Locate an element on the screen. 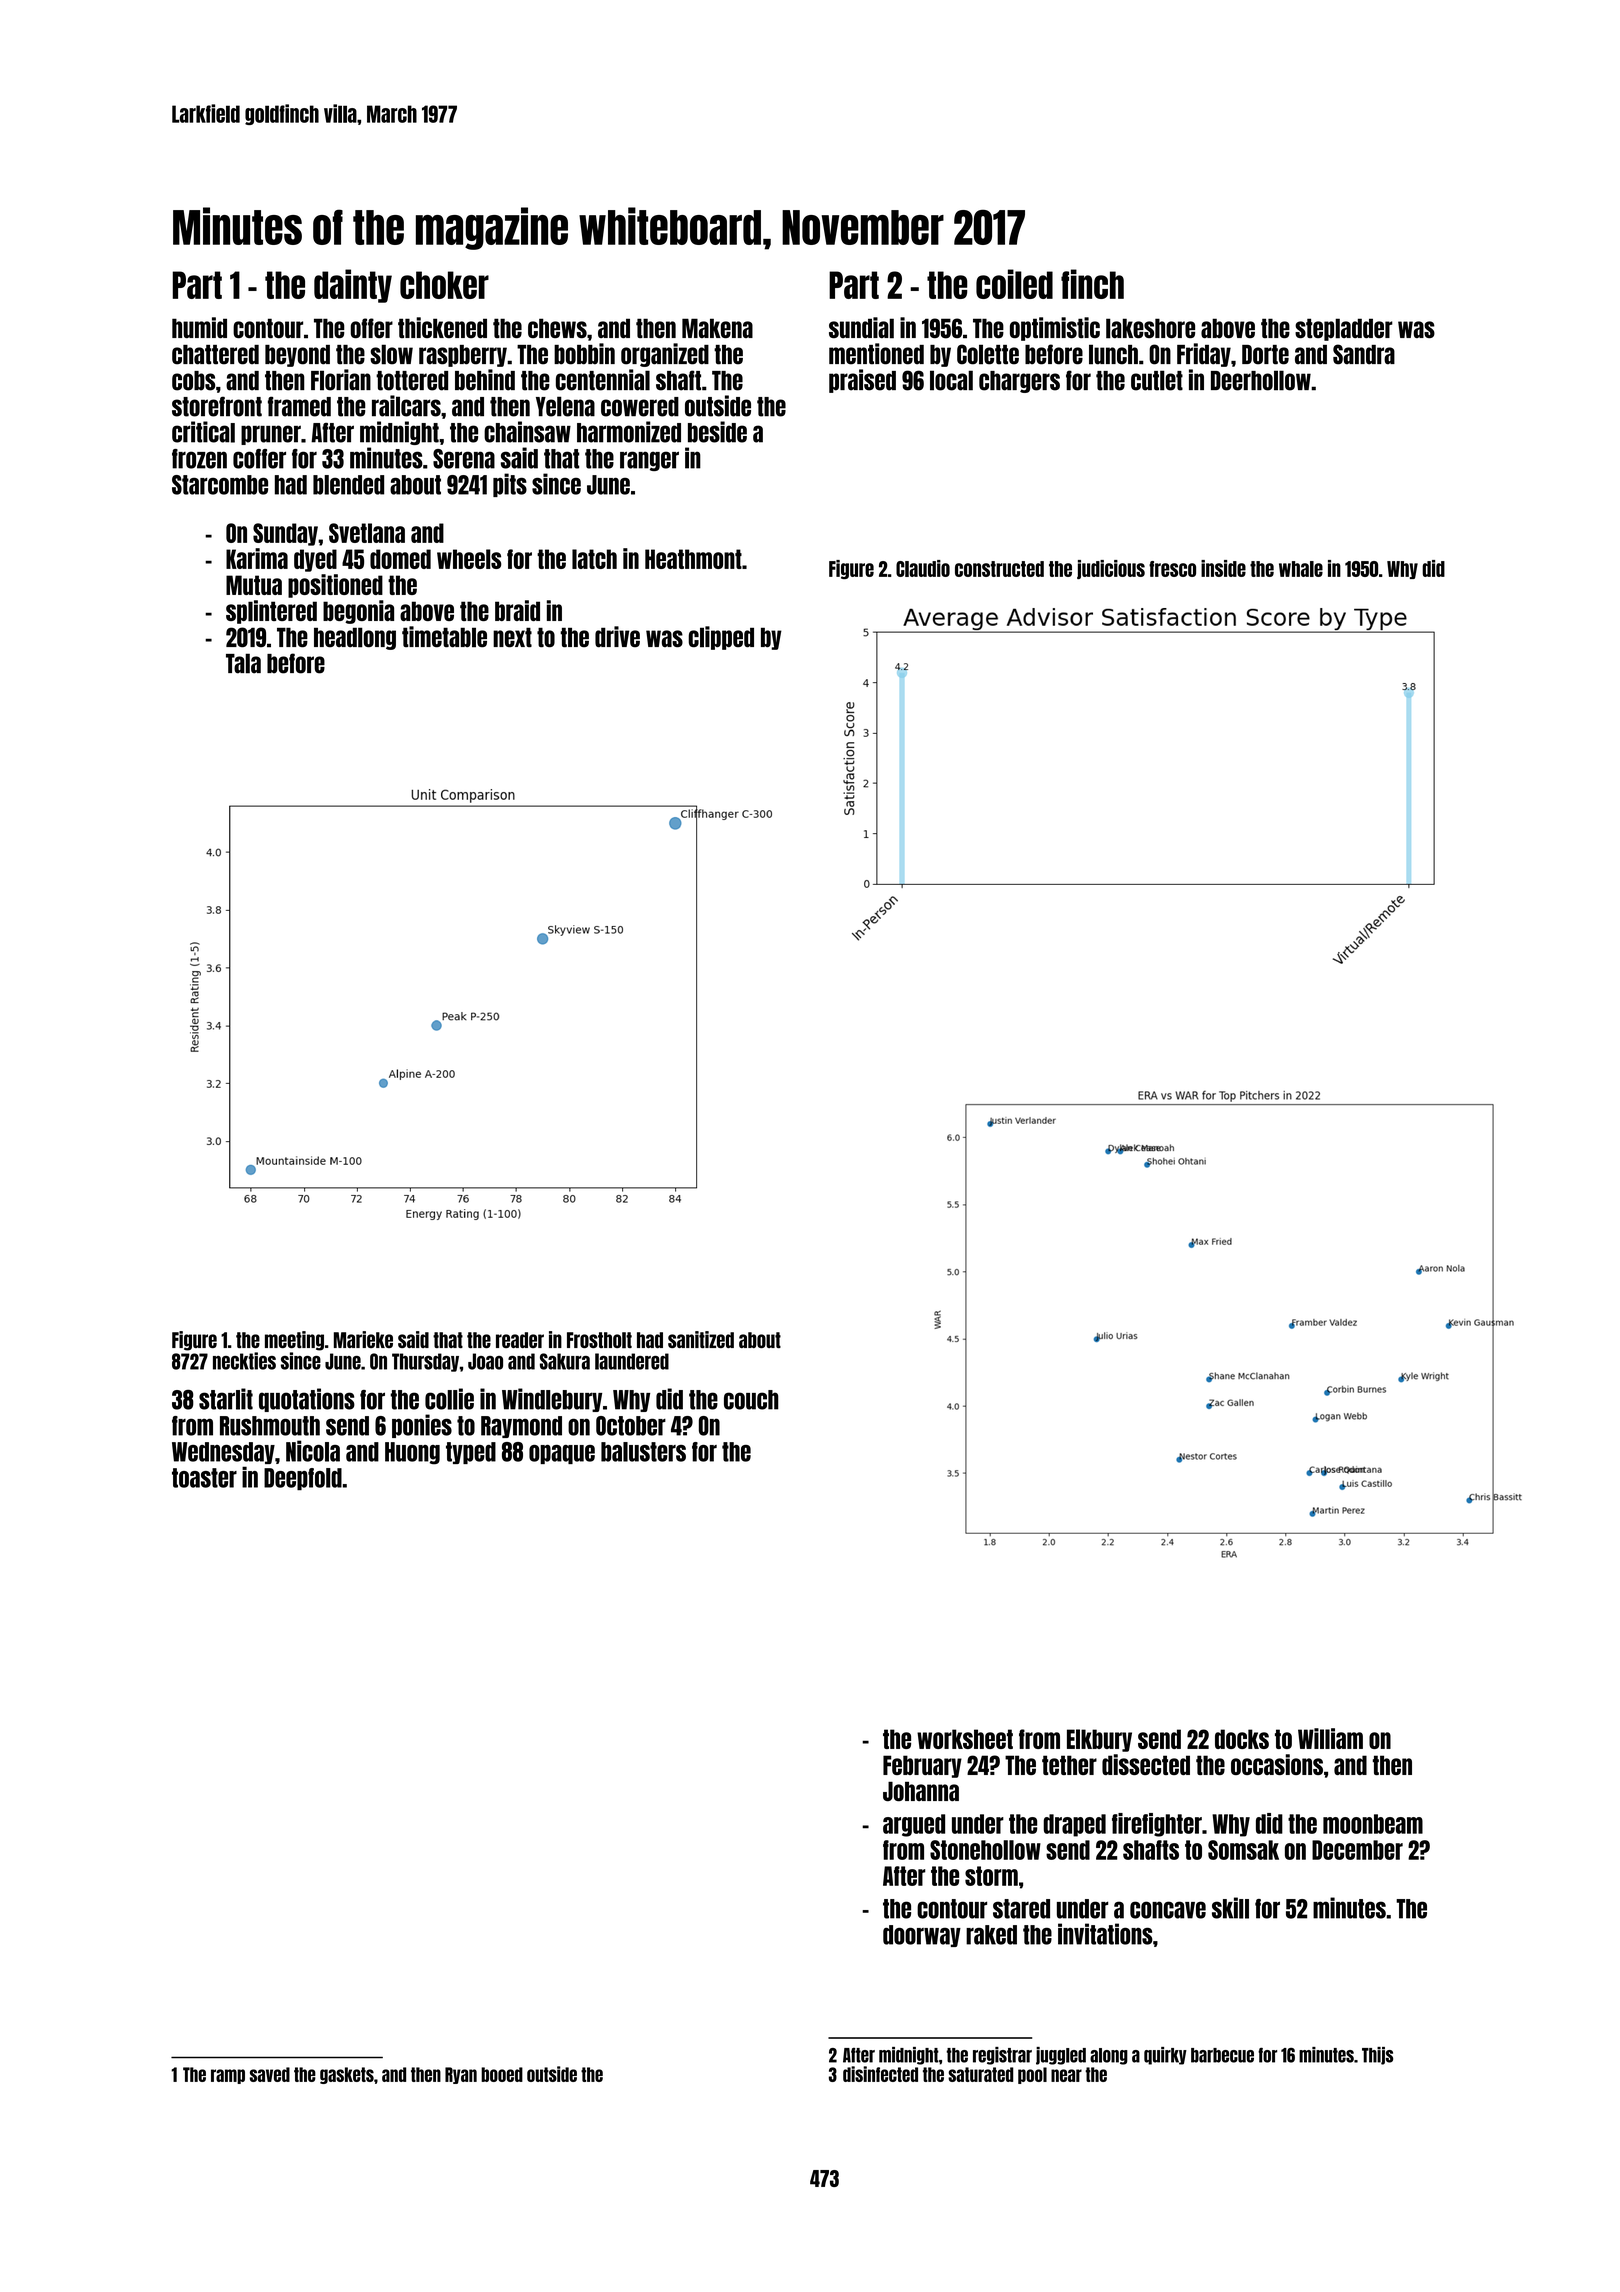 The height and width of the screenshot is (2292, 1620). clipped is located at coordinates (721, 638).
